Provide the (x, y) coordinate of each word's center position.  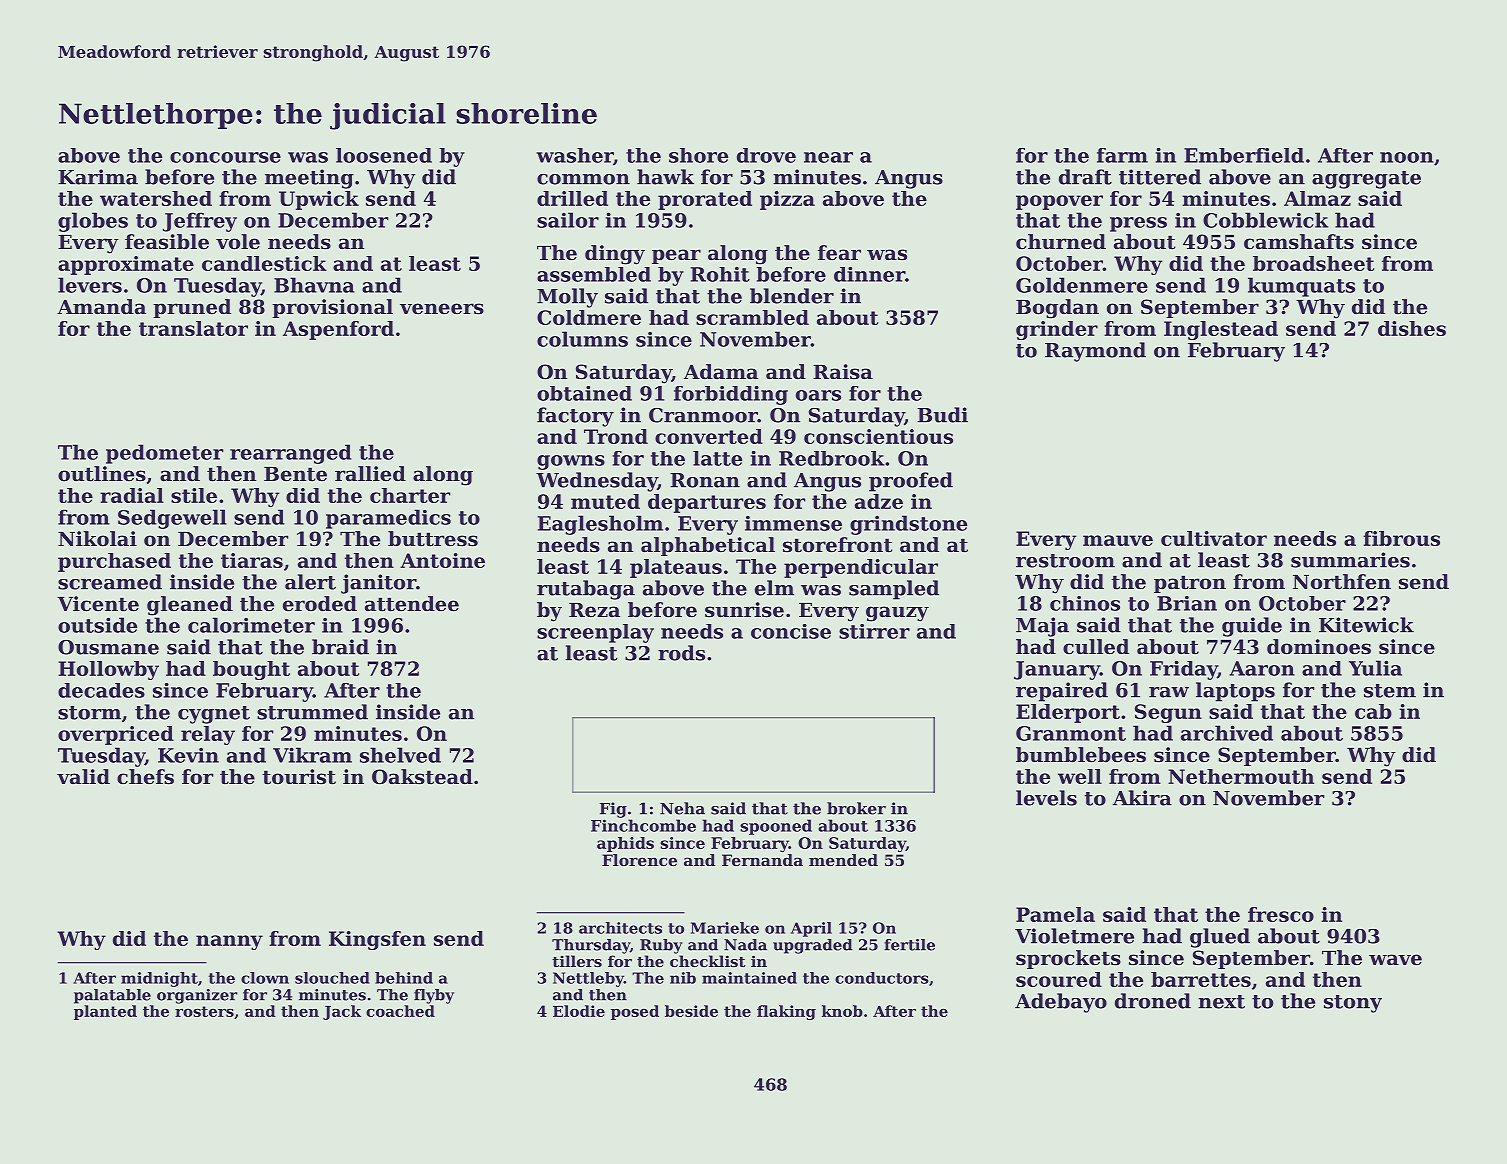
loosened (384, 155)
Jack (342, 1012)
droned (1153, 1001)
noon (1407, 157)
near (828, 157)
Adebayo (1061, 1003)
